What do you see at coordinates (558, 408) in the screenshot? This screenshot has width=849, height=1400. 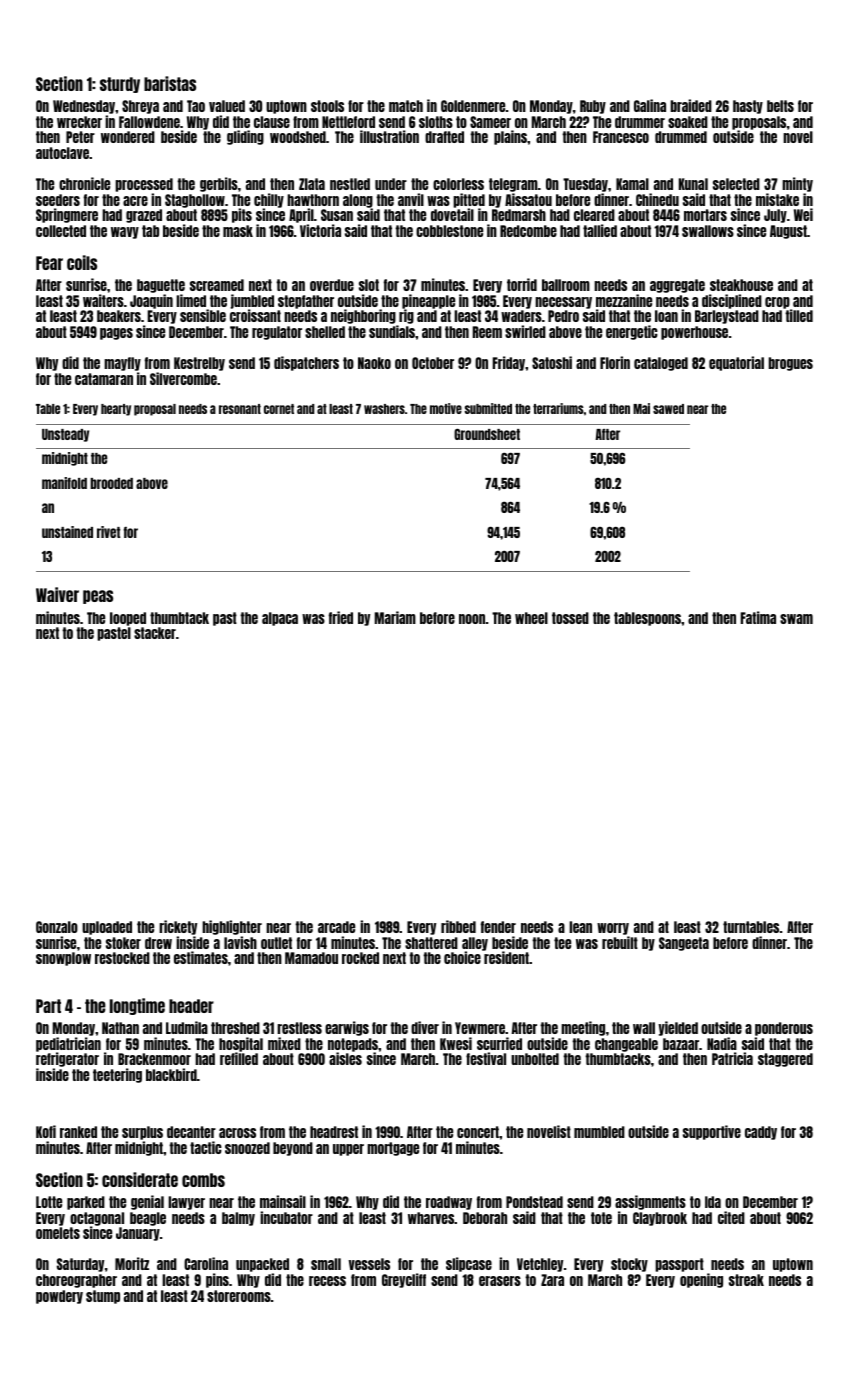 I see `terrariums` at bounding box center [558, 408].
